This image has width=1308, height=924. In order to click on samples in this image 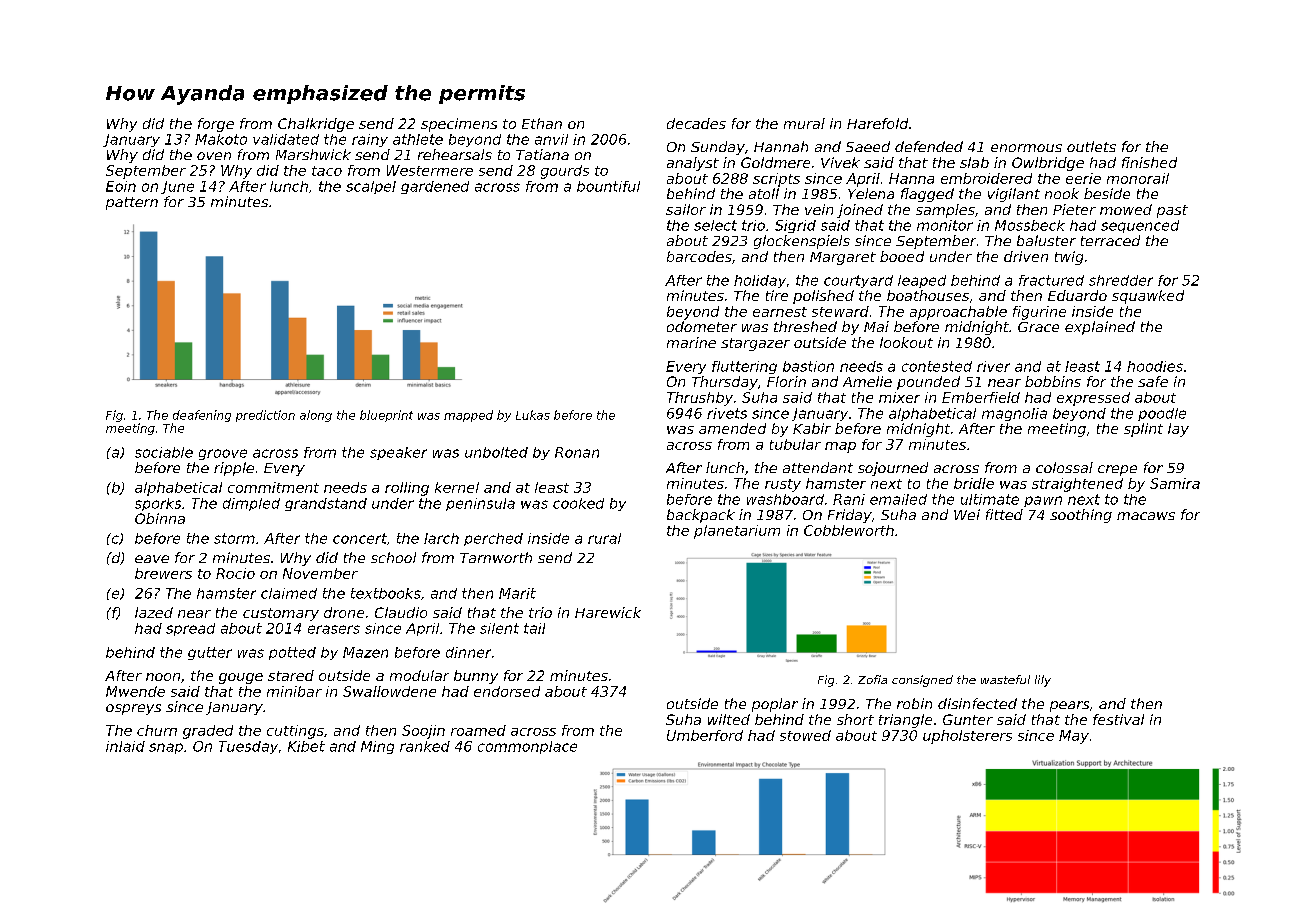, I will do `click(945, 211)`.
